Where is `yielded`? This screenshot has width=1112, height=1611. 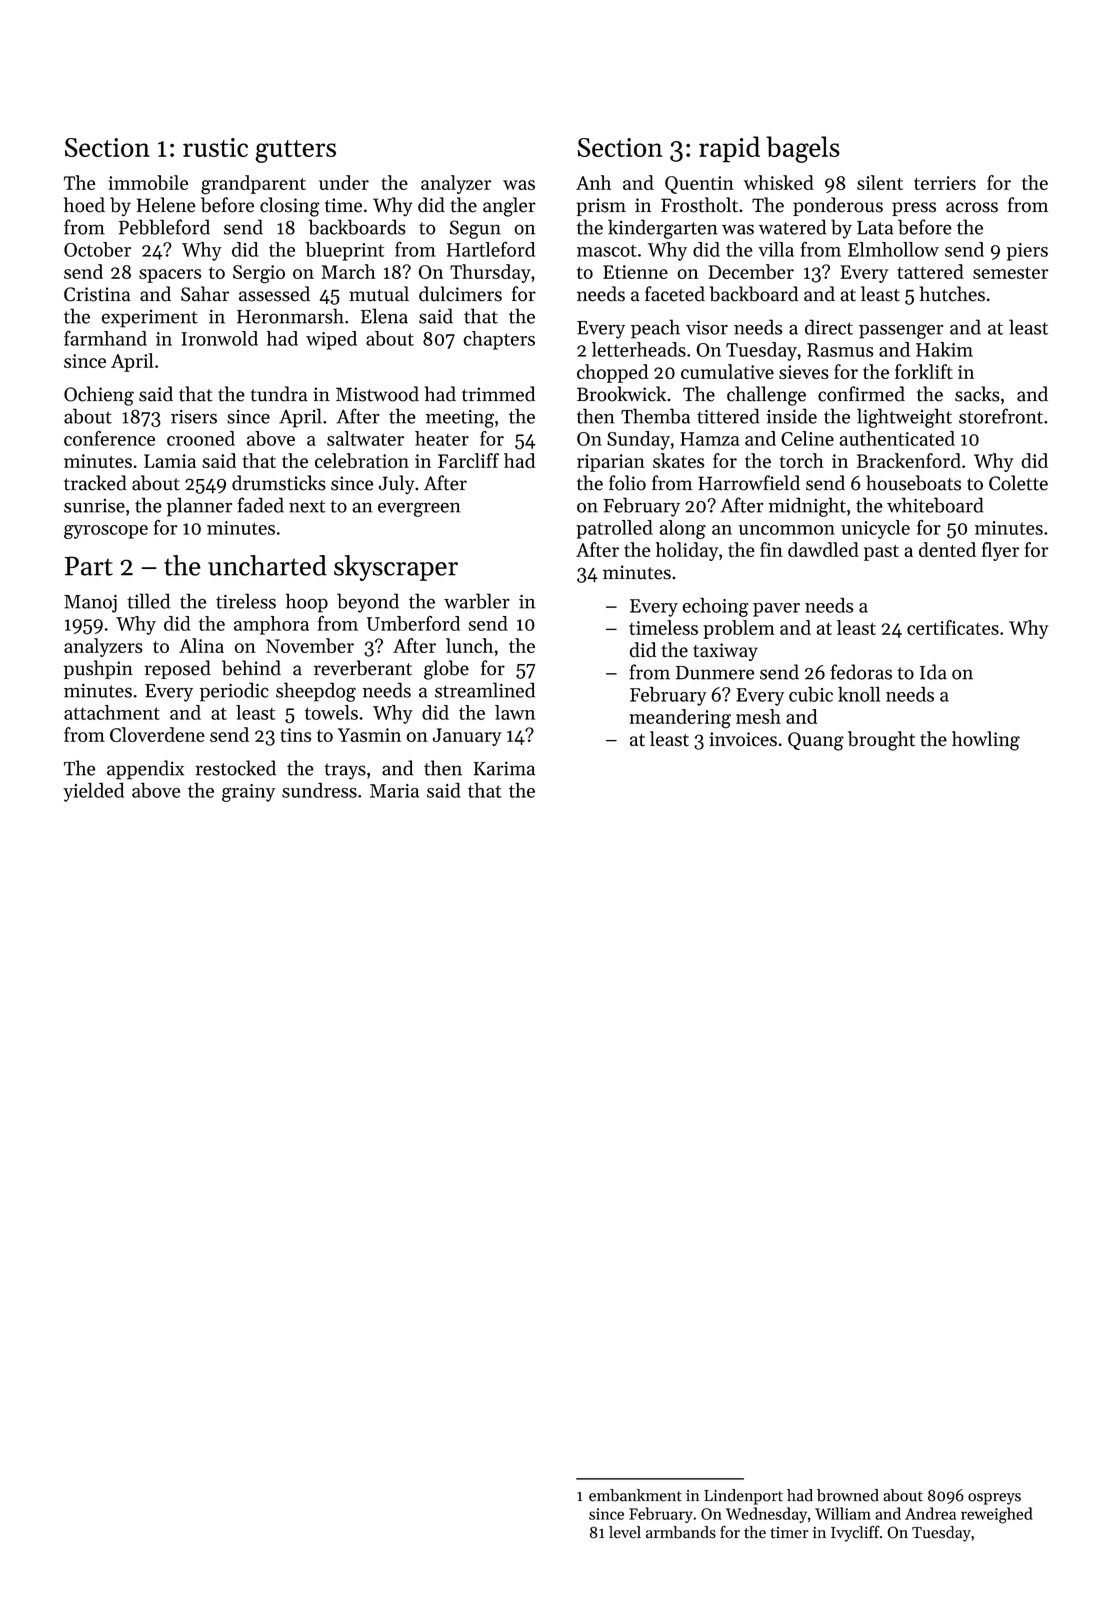 yielded is located at coordinates (93, 792).
